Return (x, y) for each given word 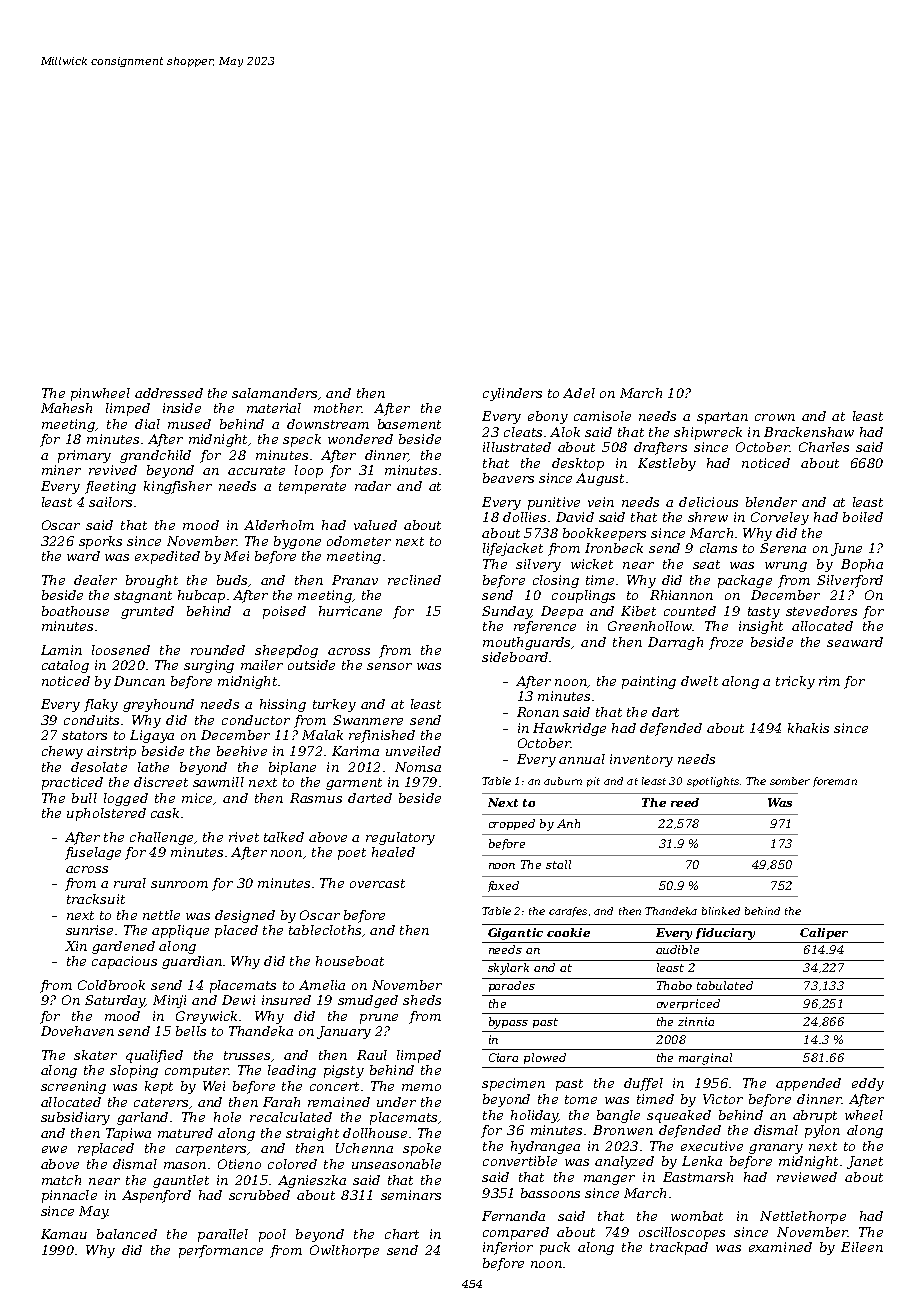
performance (221, 1251)
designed (245, 916)
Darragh (675, 643)
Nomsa (418, 767)
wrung (786, 567)
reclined (414, 580)
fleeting (110, 487)
